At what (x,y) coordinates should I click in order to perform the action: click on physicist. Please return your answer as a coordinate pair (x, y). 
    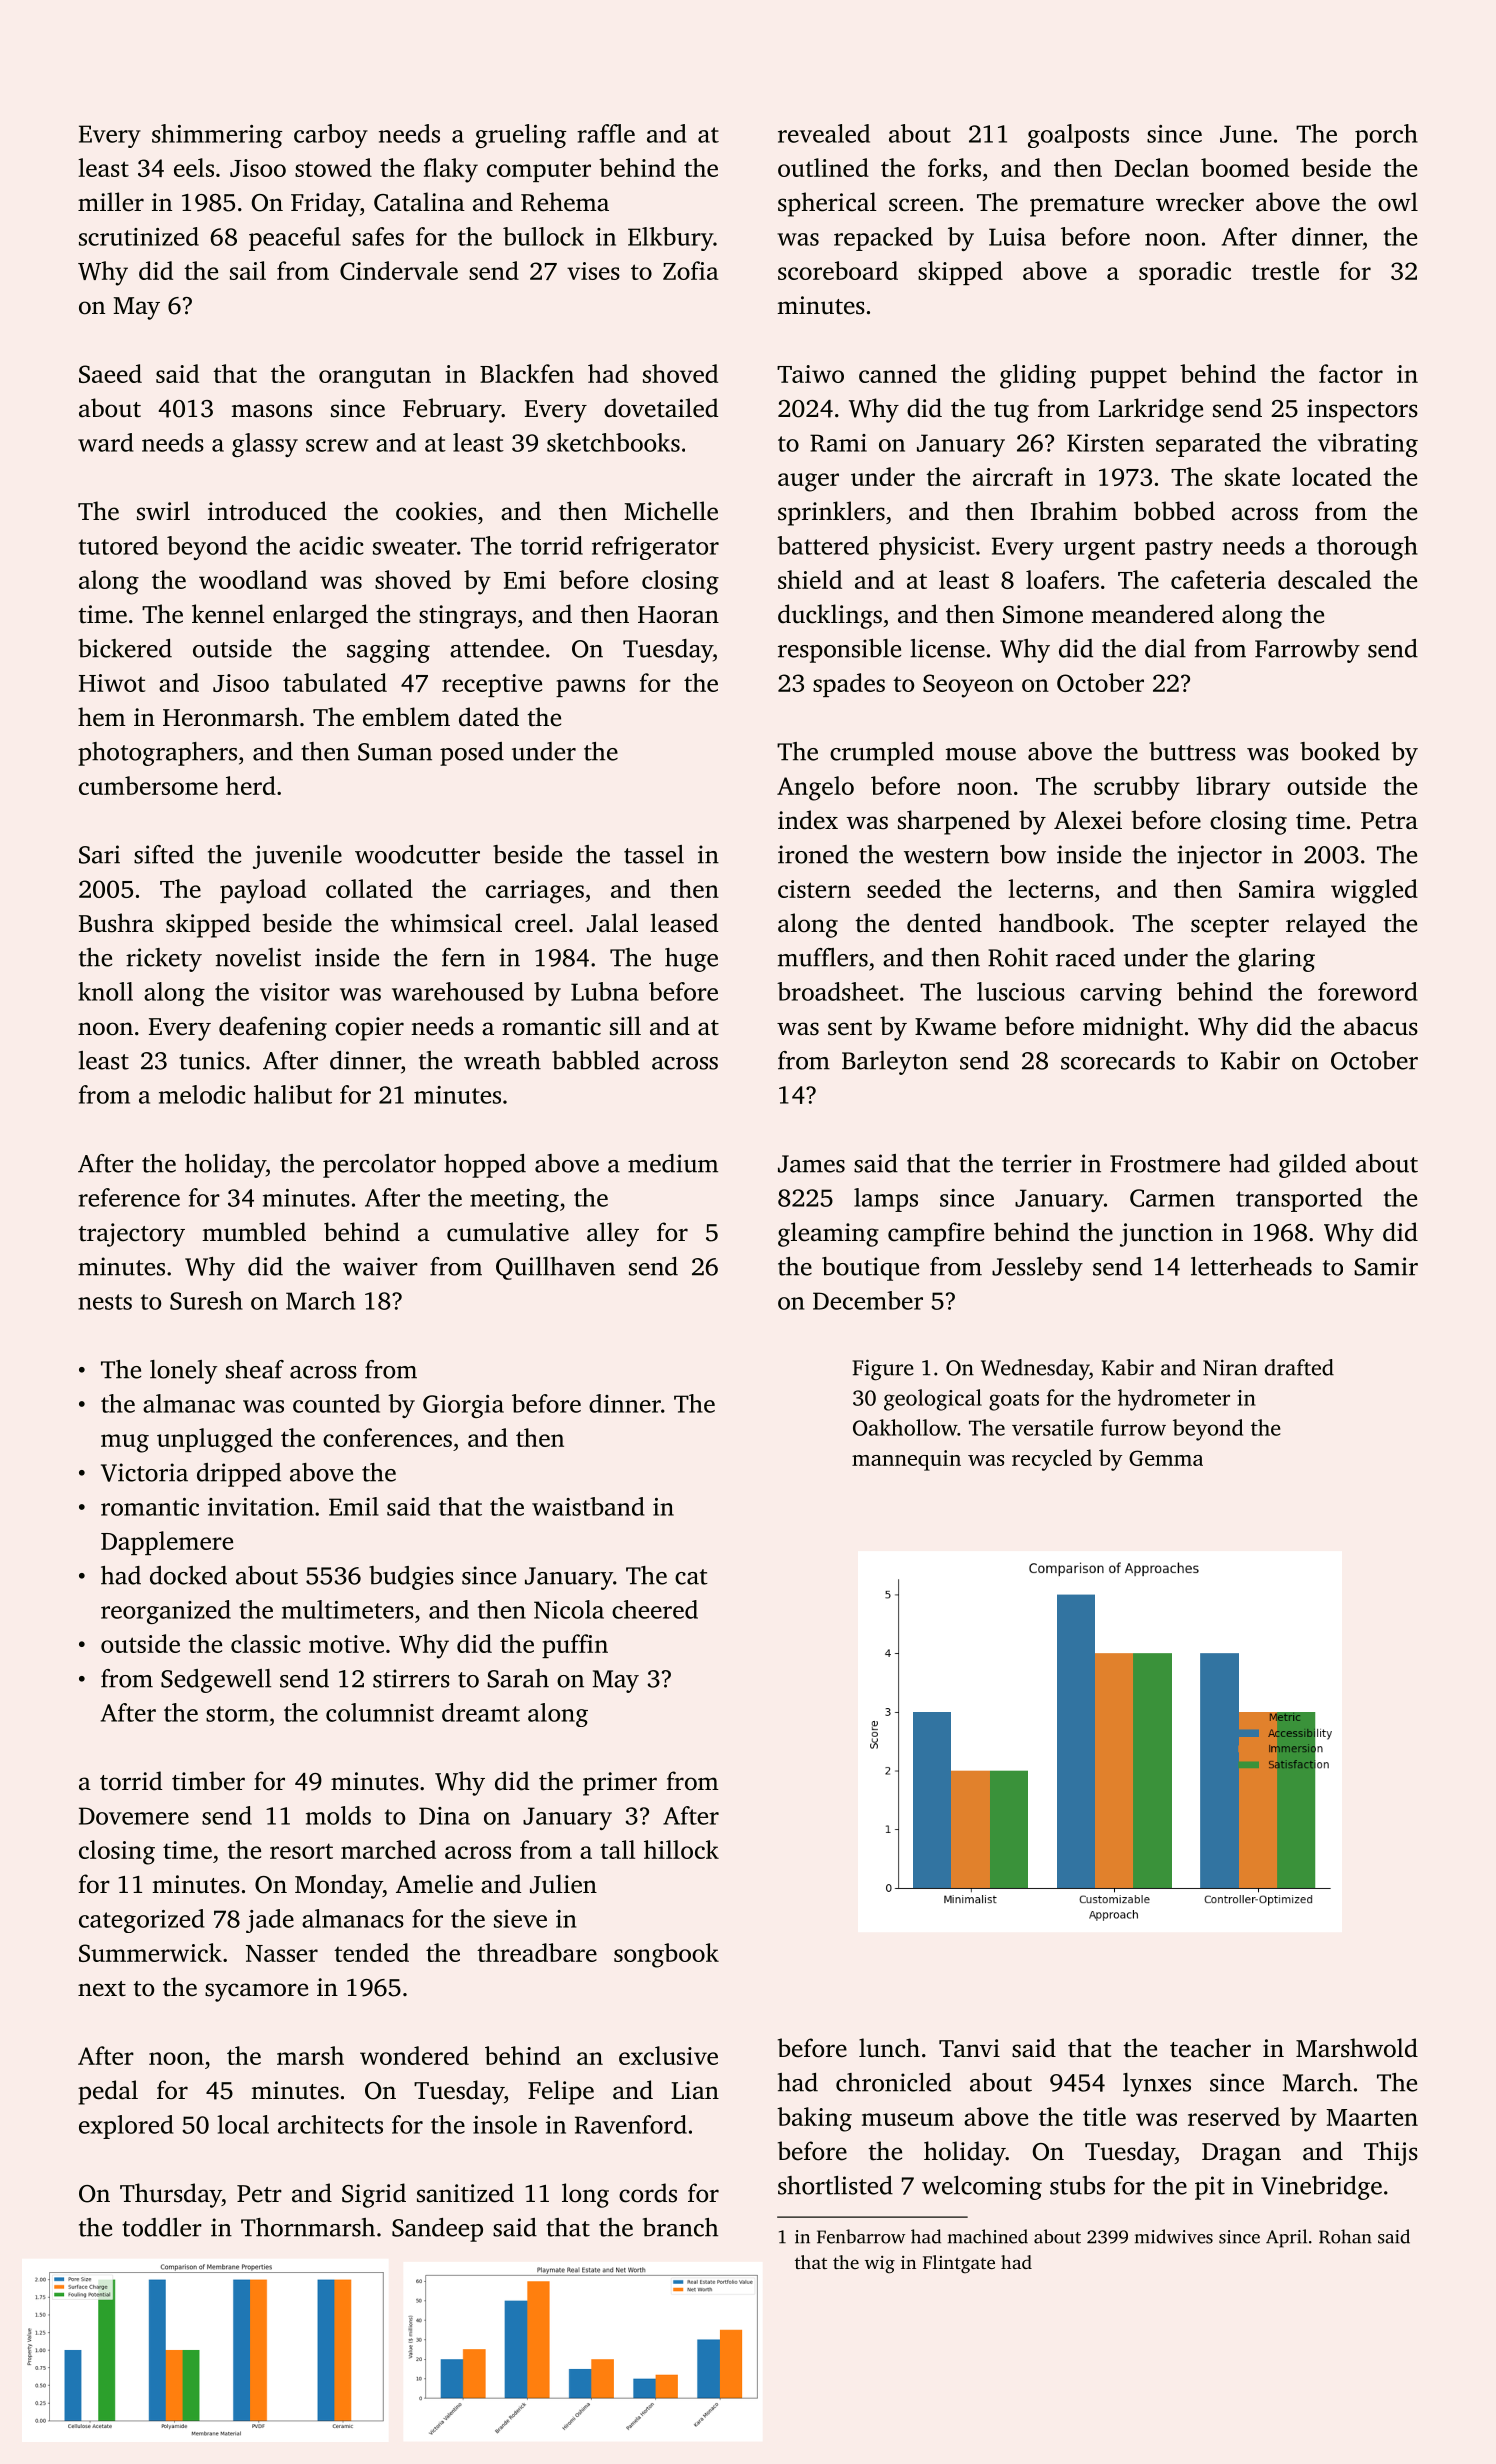
    Looking at the image, I should click on (927, 548).
